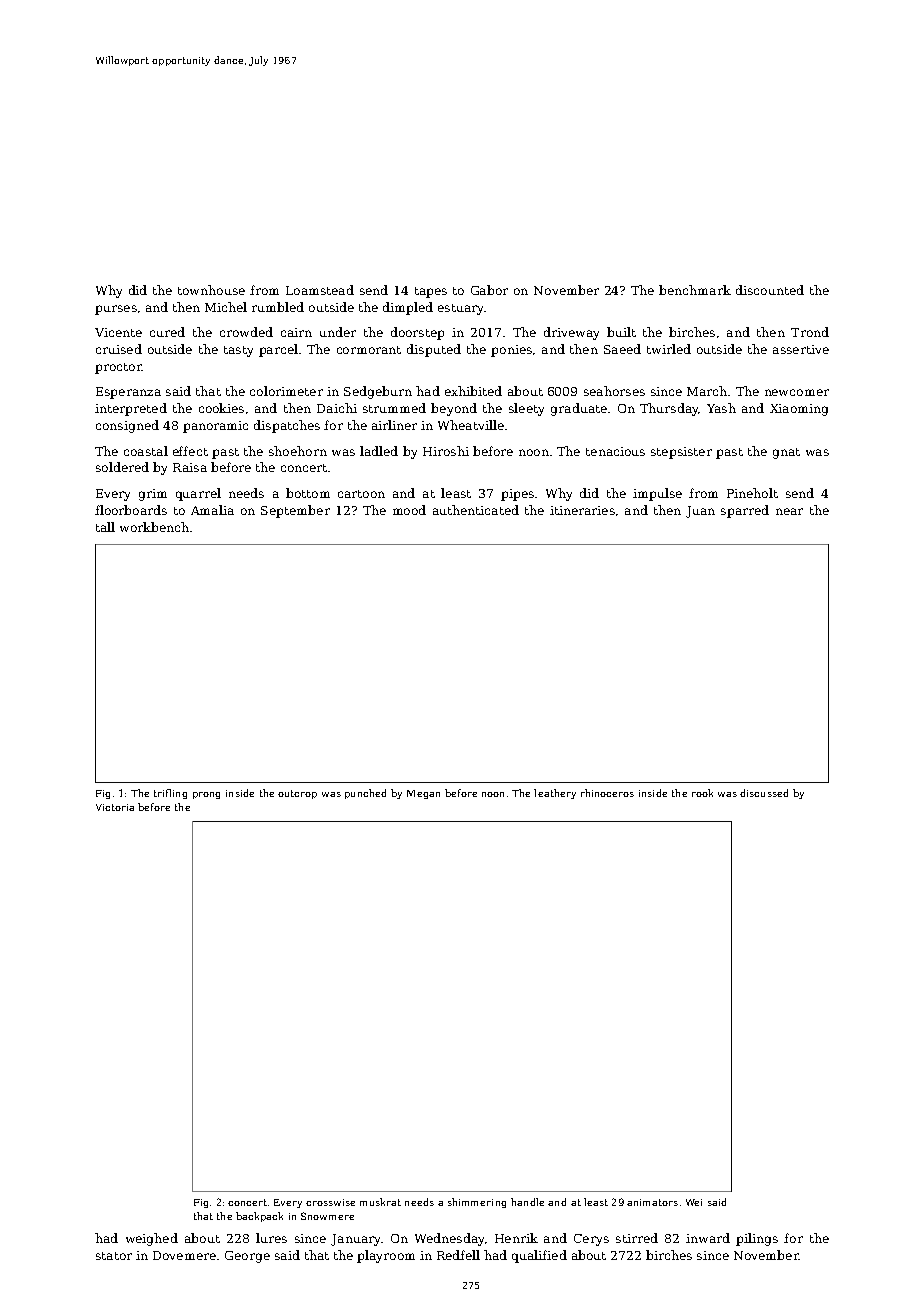  What do you see at coordinates (246, 332) in the page?
I see `crowded` at bounding box center [246, 332].
